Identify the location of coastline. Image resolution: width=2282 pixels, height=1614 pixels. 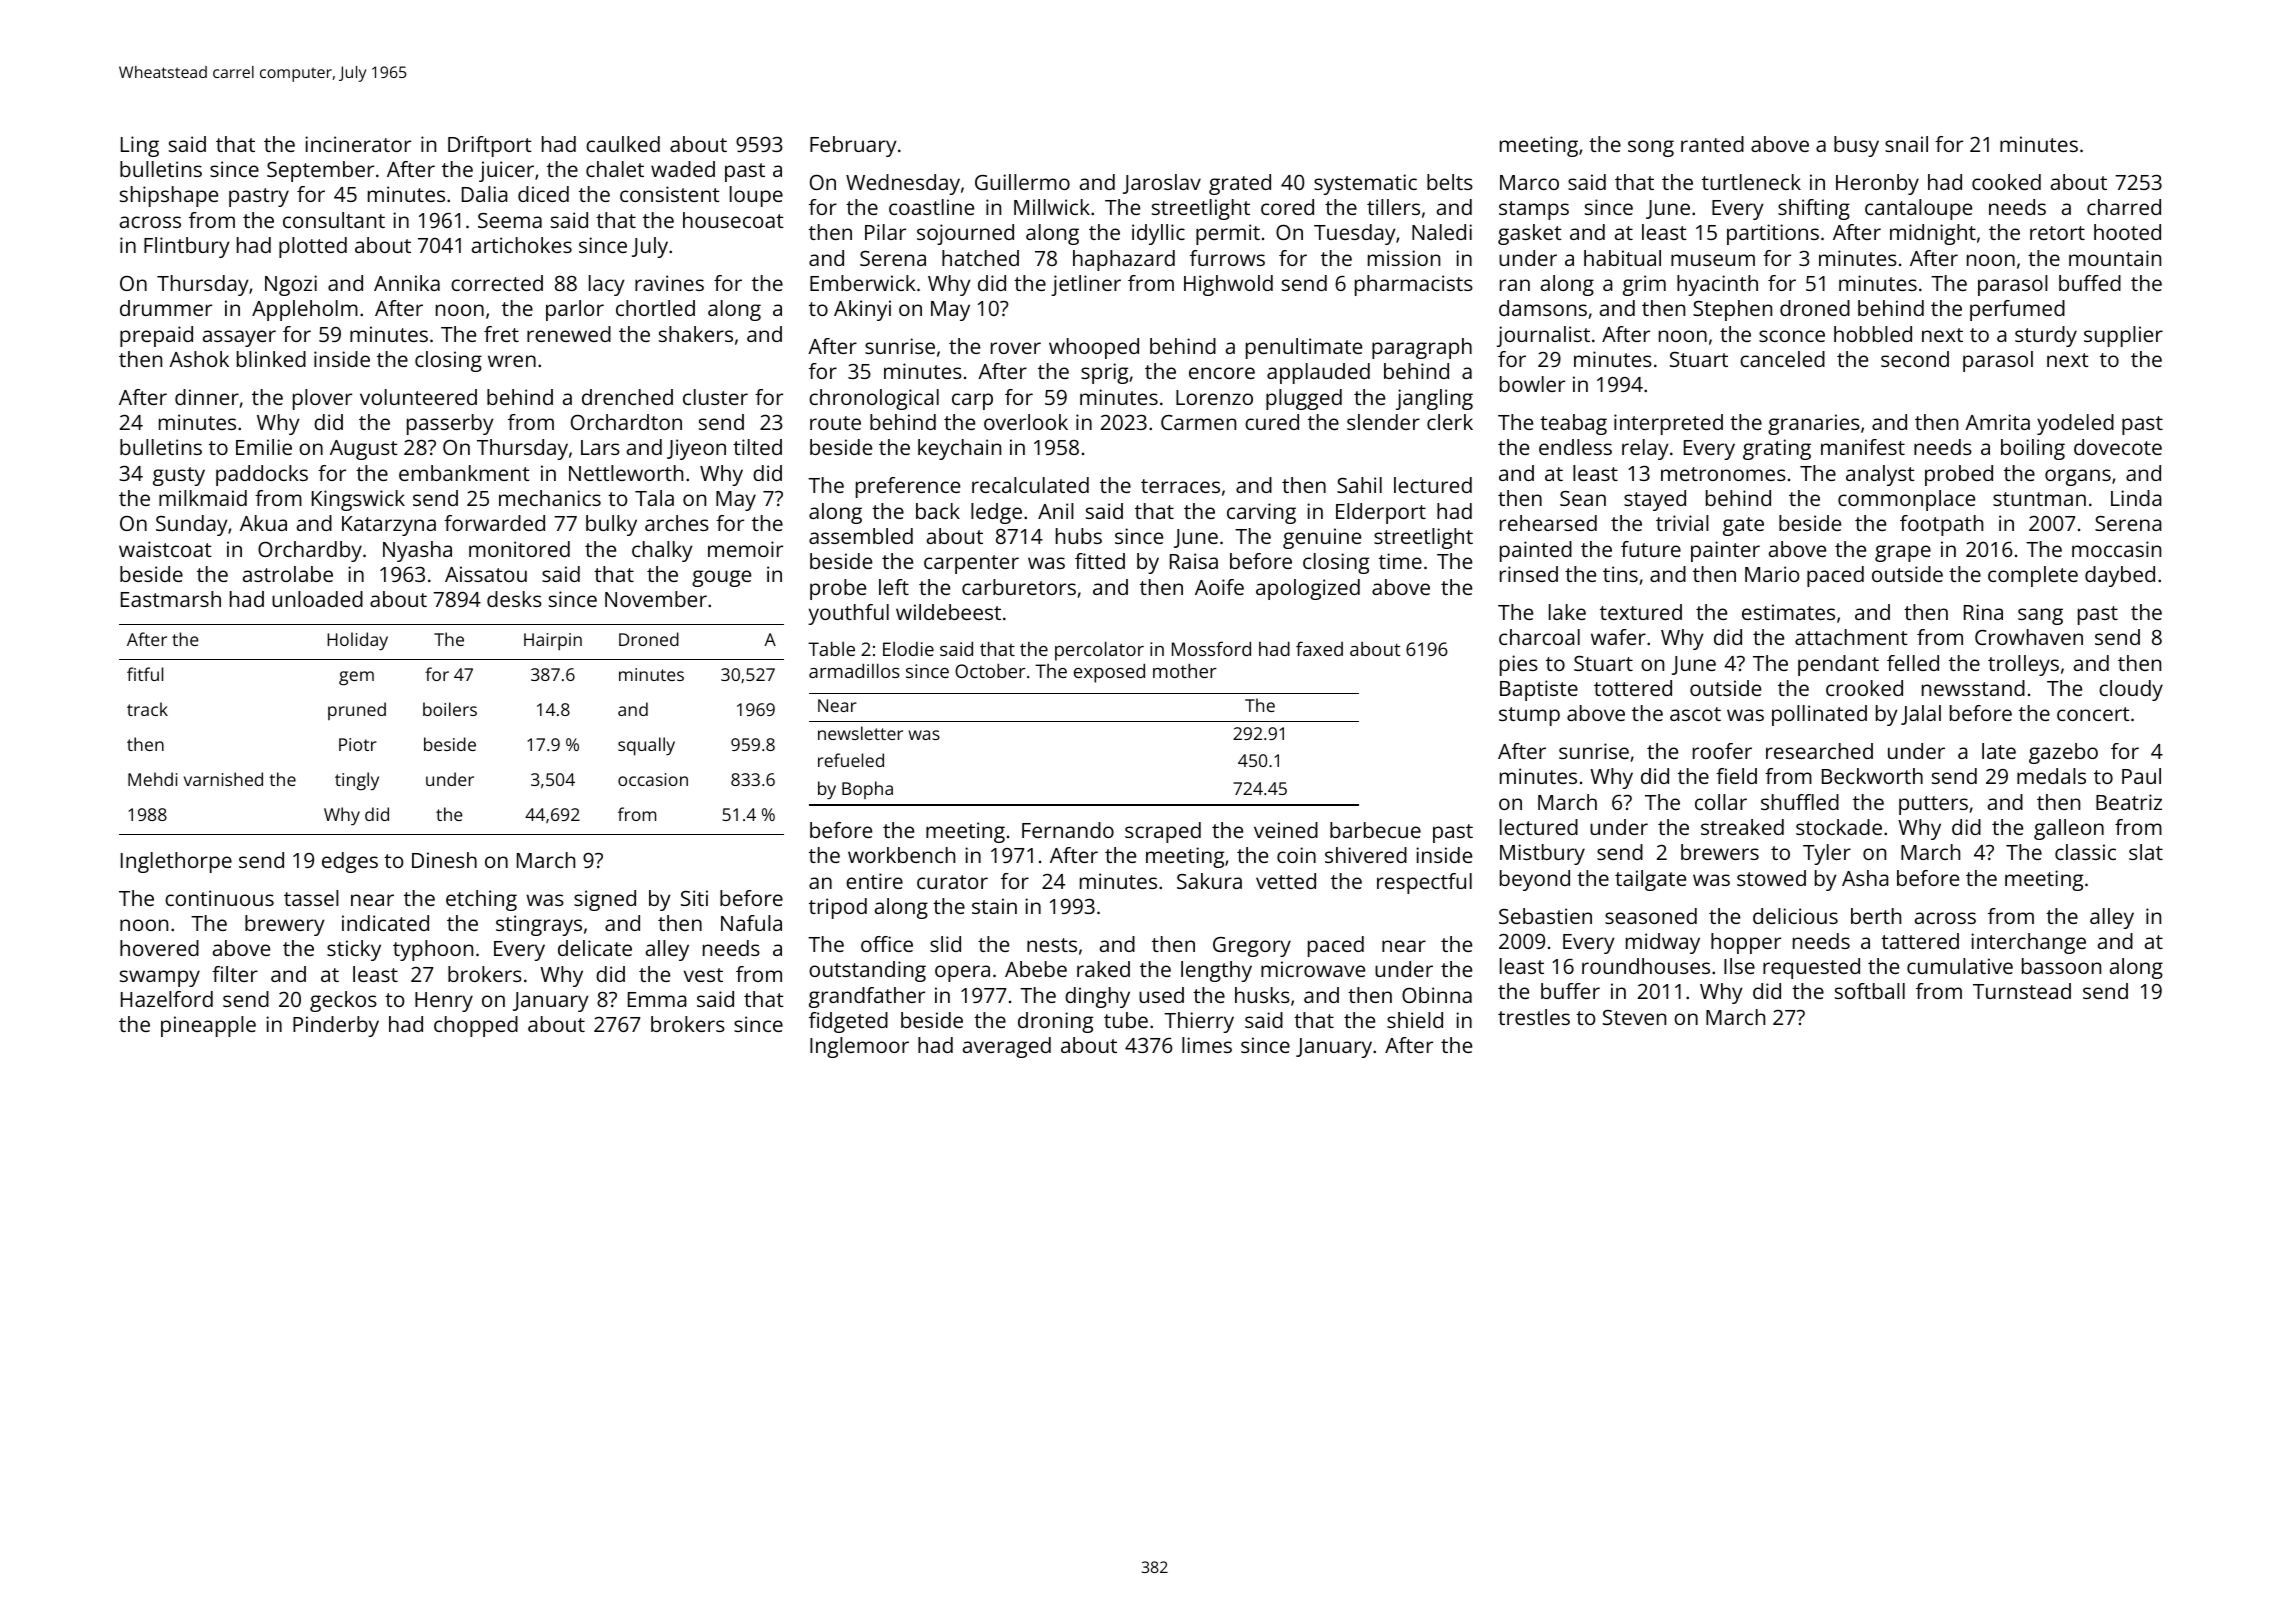
(931, 207).
